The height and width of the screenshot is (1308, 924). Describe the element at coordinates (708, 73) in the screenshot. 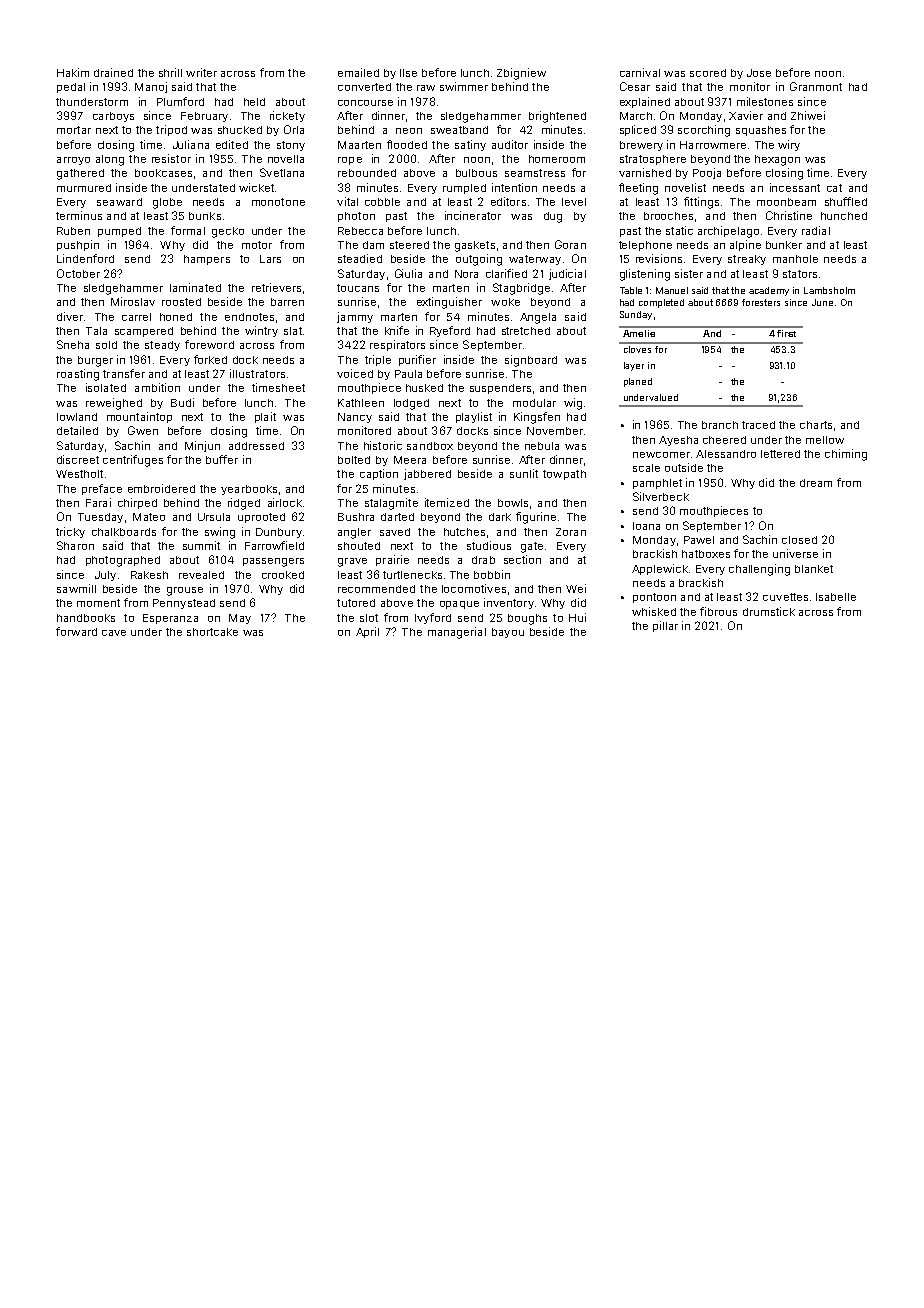

I see `scored` at that location.
